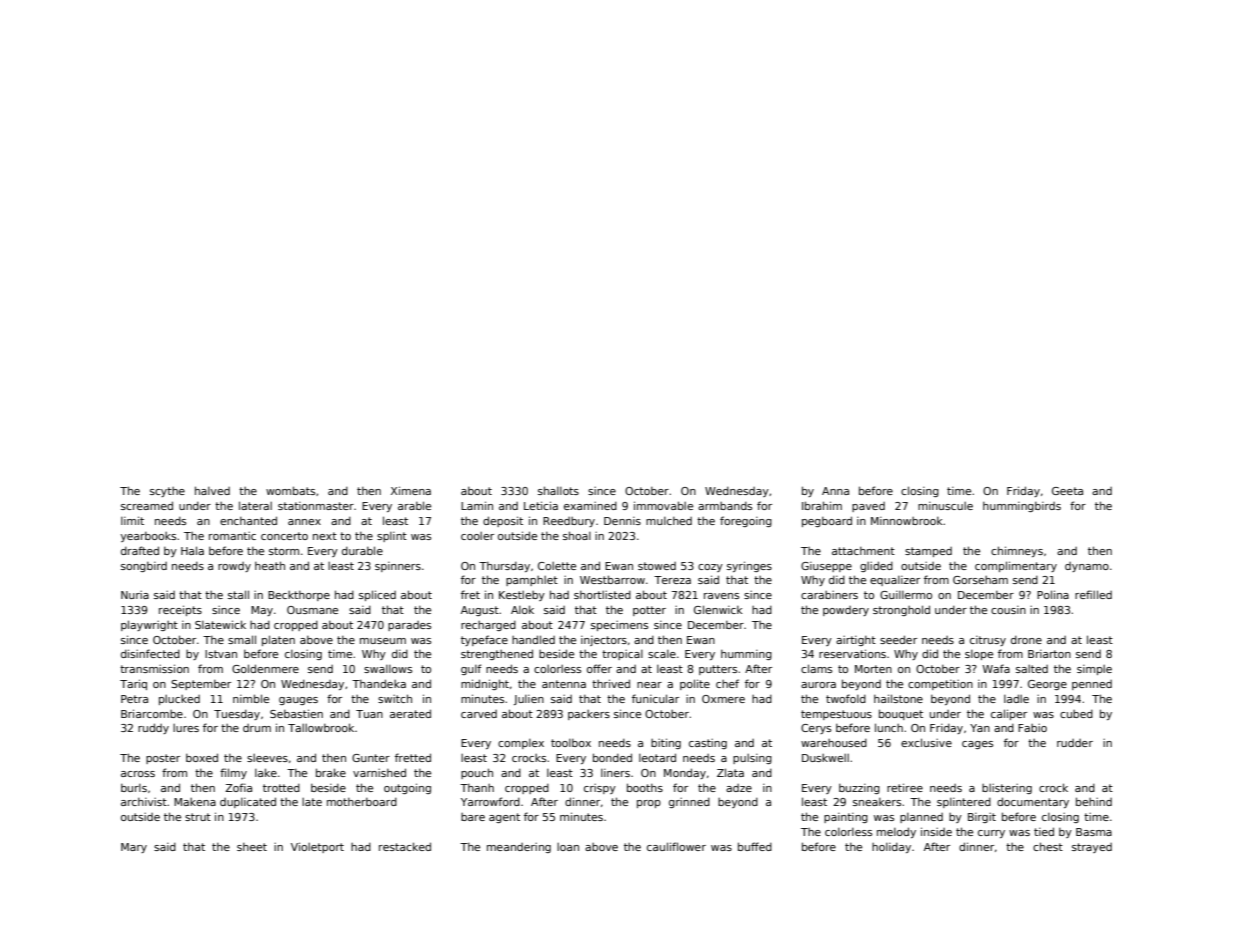  What do you see at coordinates (590, 505) in the screenshot?
I see `examined` at bounding box center [590, 505].
